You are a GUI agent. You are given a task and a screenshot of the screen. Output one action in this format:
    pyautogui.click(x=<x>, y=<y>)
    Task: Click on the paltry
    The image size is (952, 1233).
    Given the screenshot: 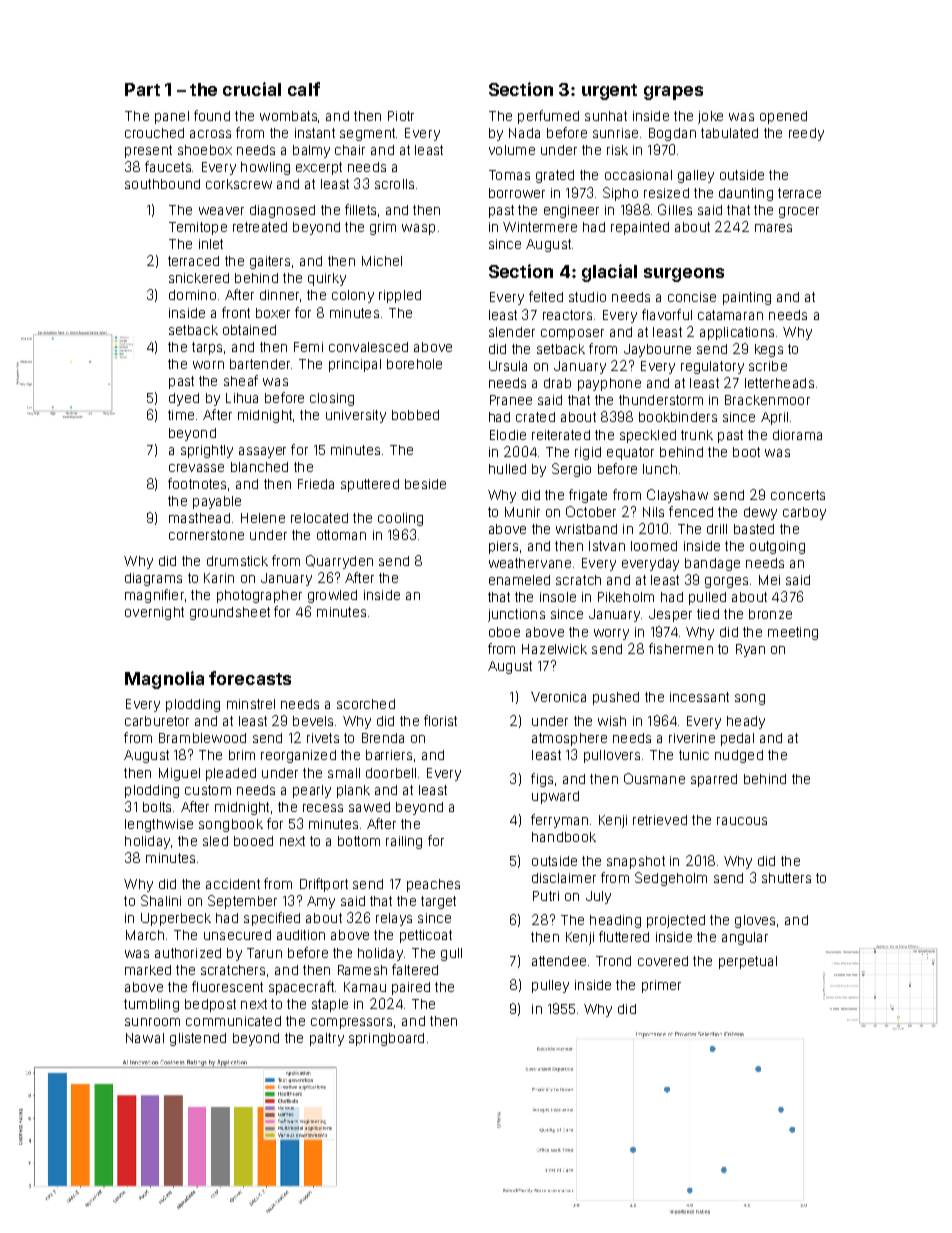 What is the action you would take?
    pyautogui.click(x=327, y=1039)
